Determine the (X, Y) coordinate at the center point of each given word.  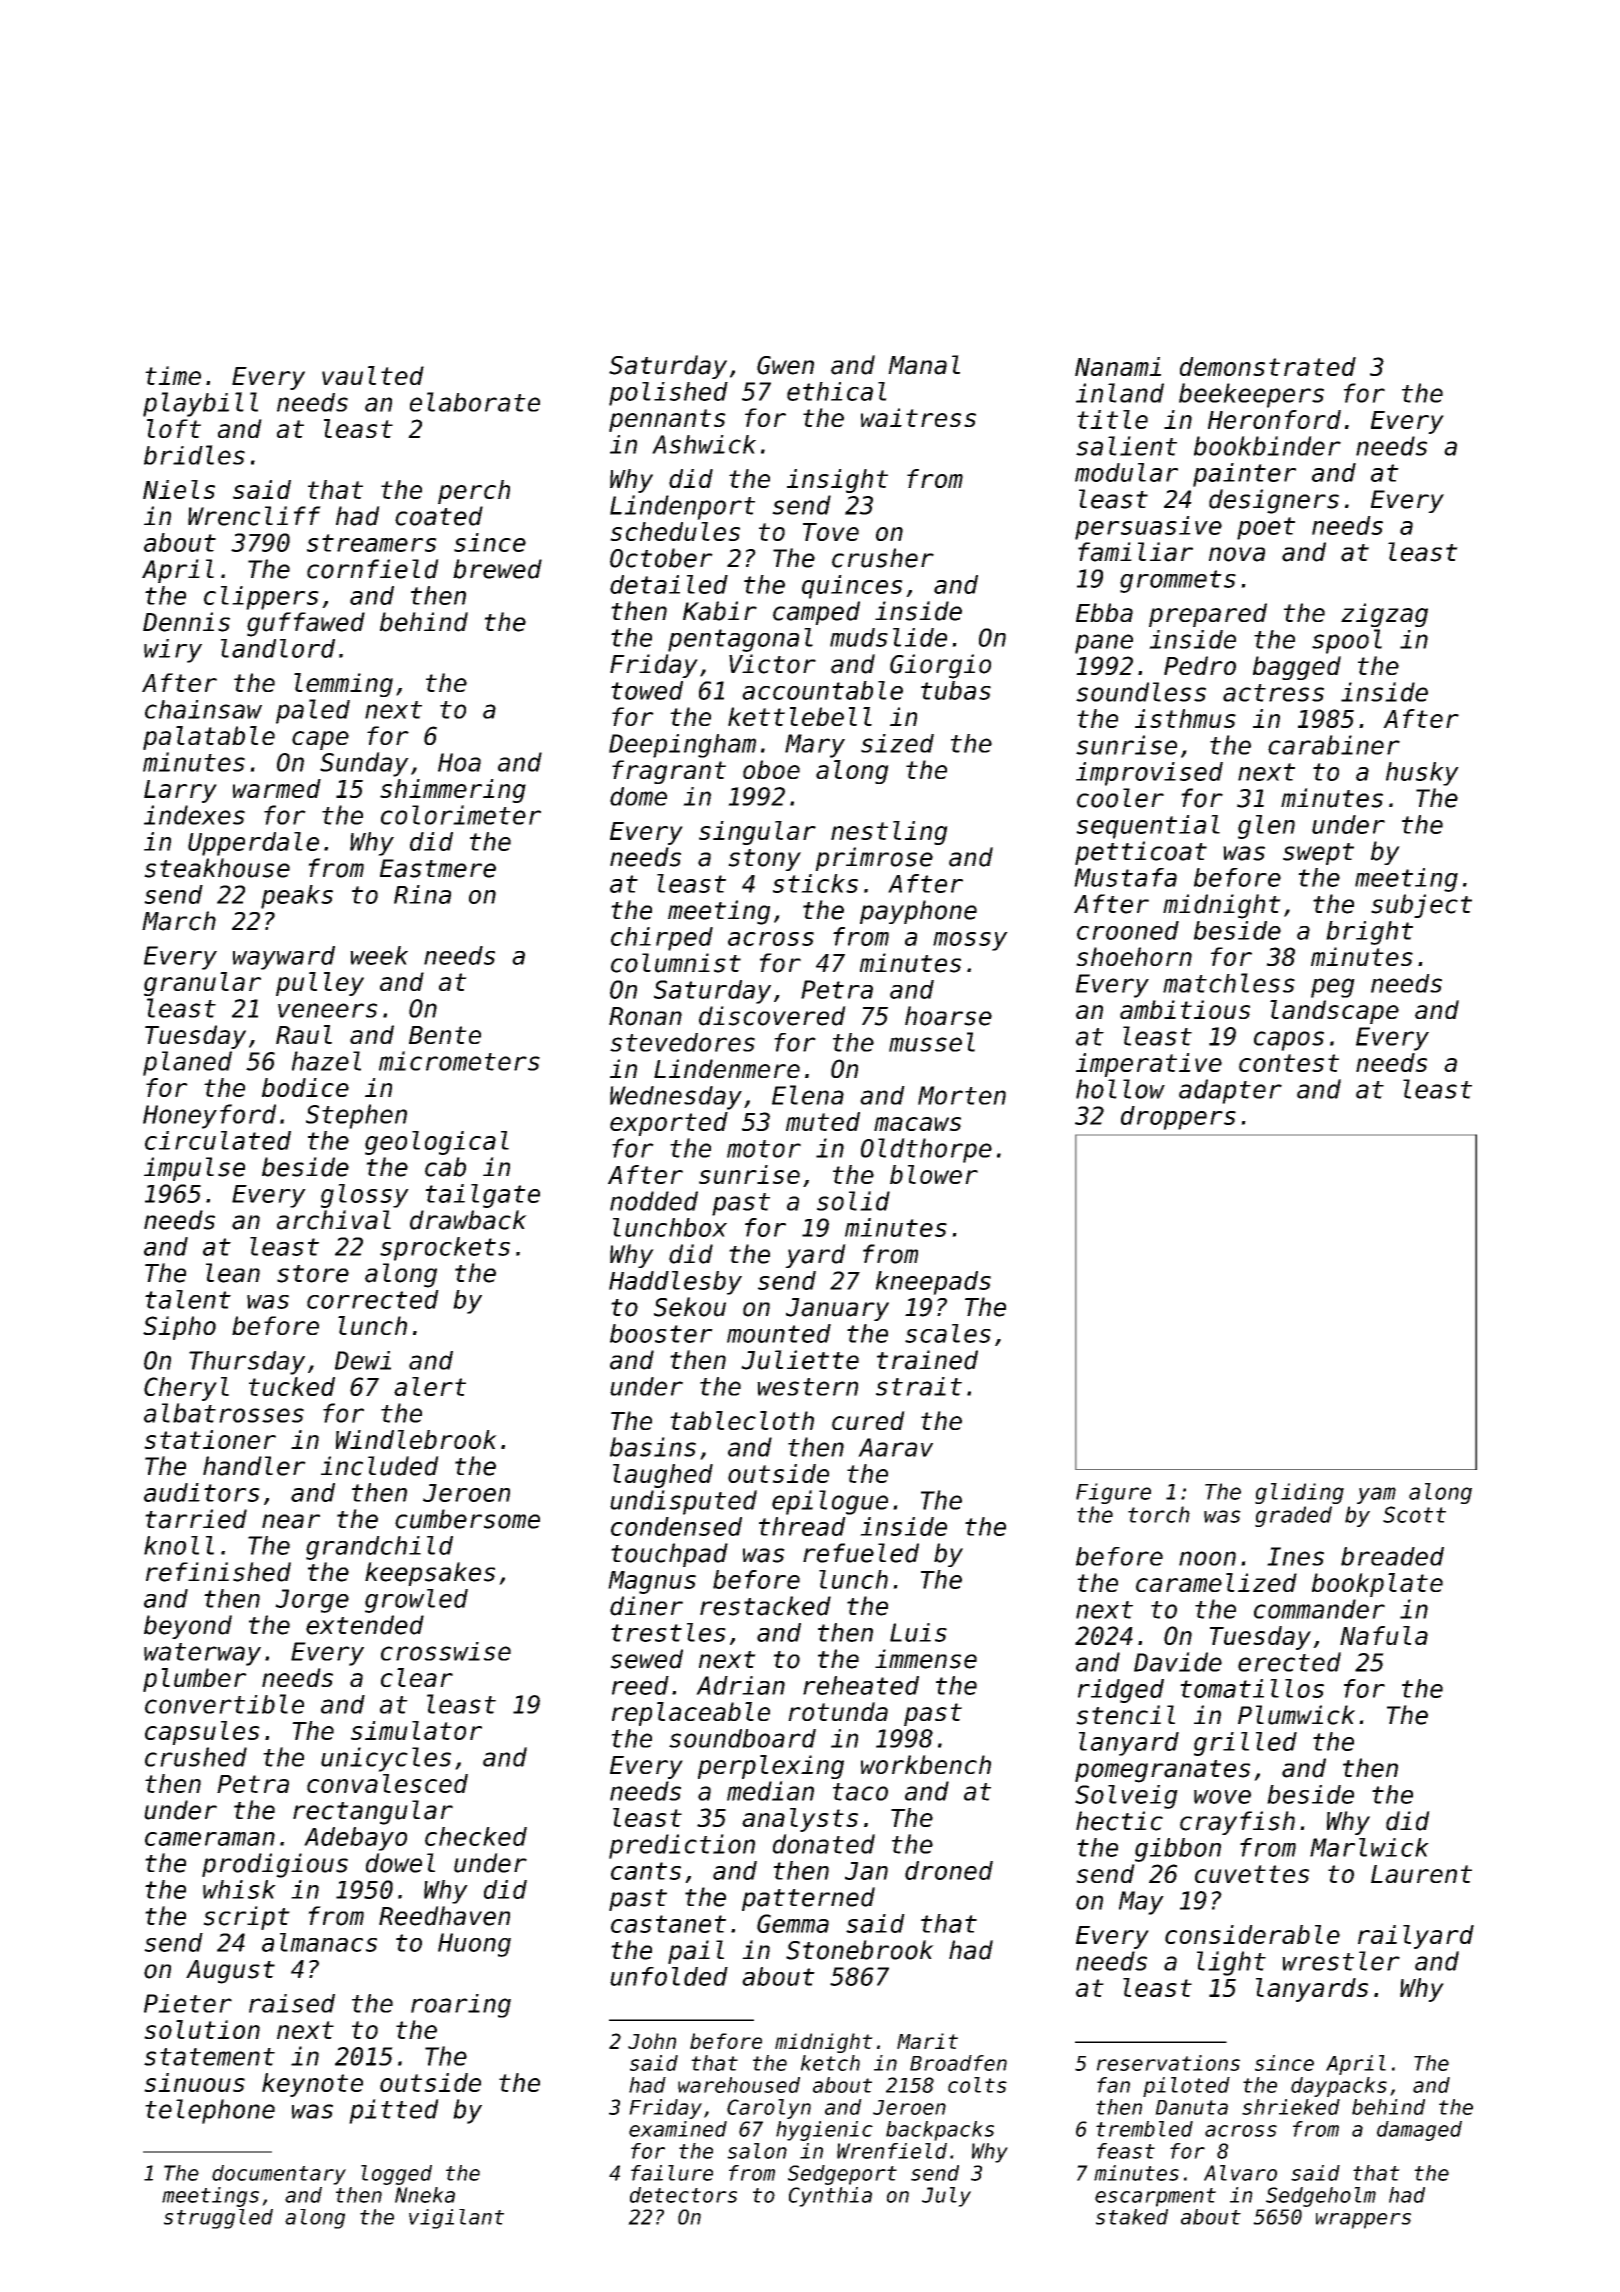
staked (1132, 2217)
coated (439, 516)
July (946, 2197)
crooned (1128, 930)
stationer (210, 1439)
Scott (1414, 1514)
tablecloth (742, 1420)
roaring (461, 2006)
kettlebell (800, 716)
